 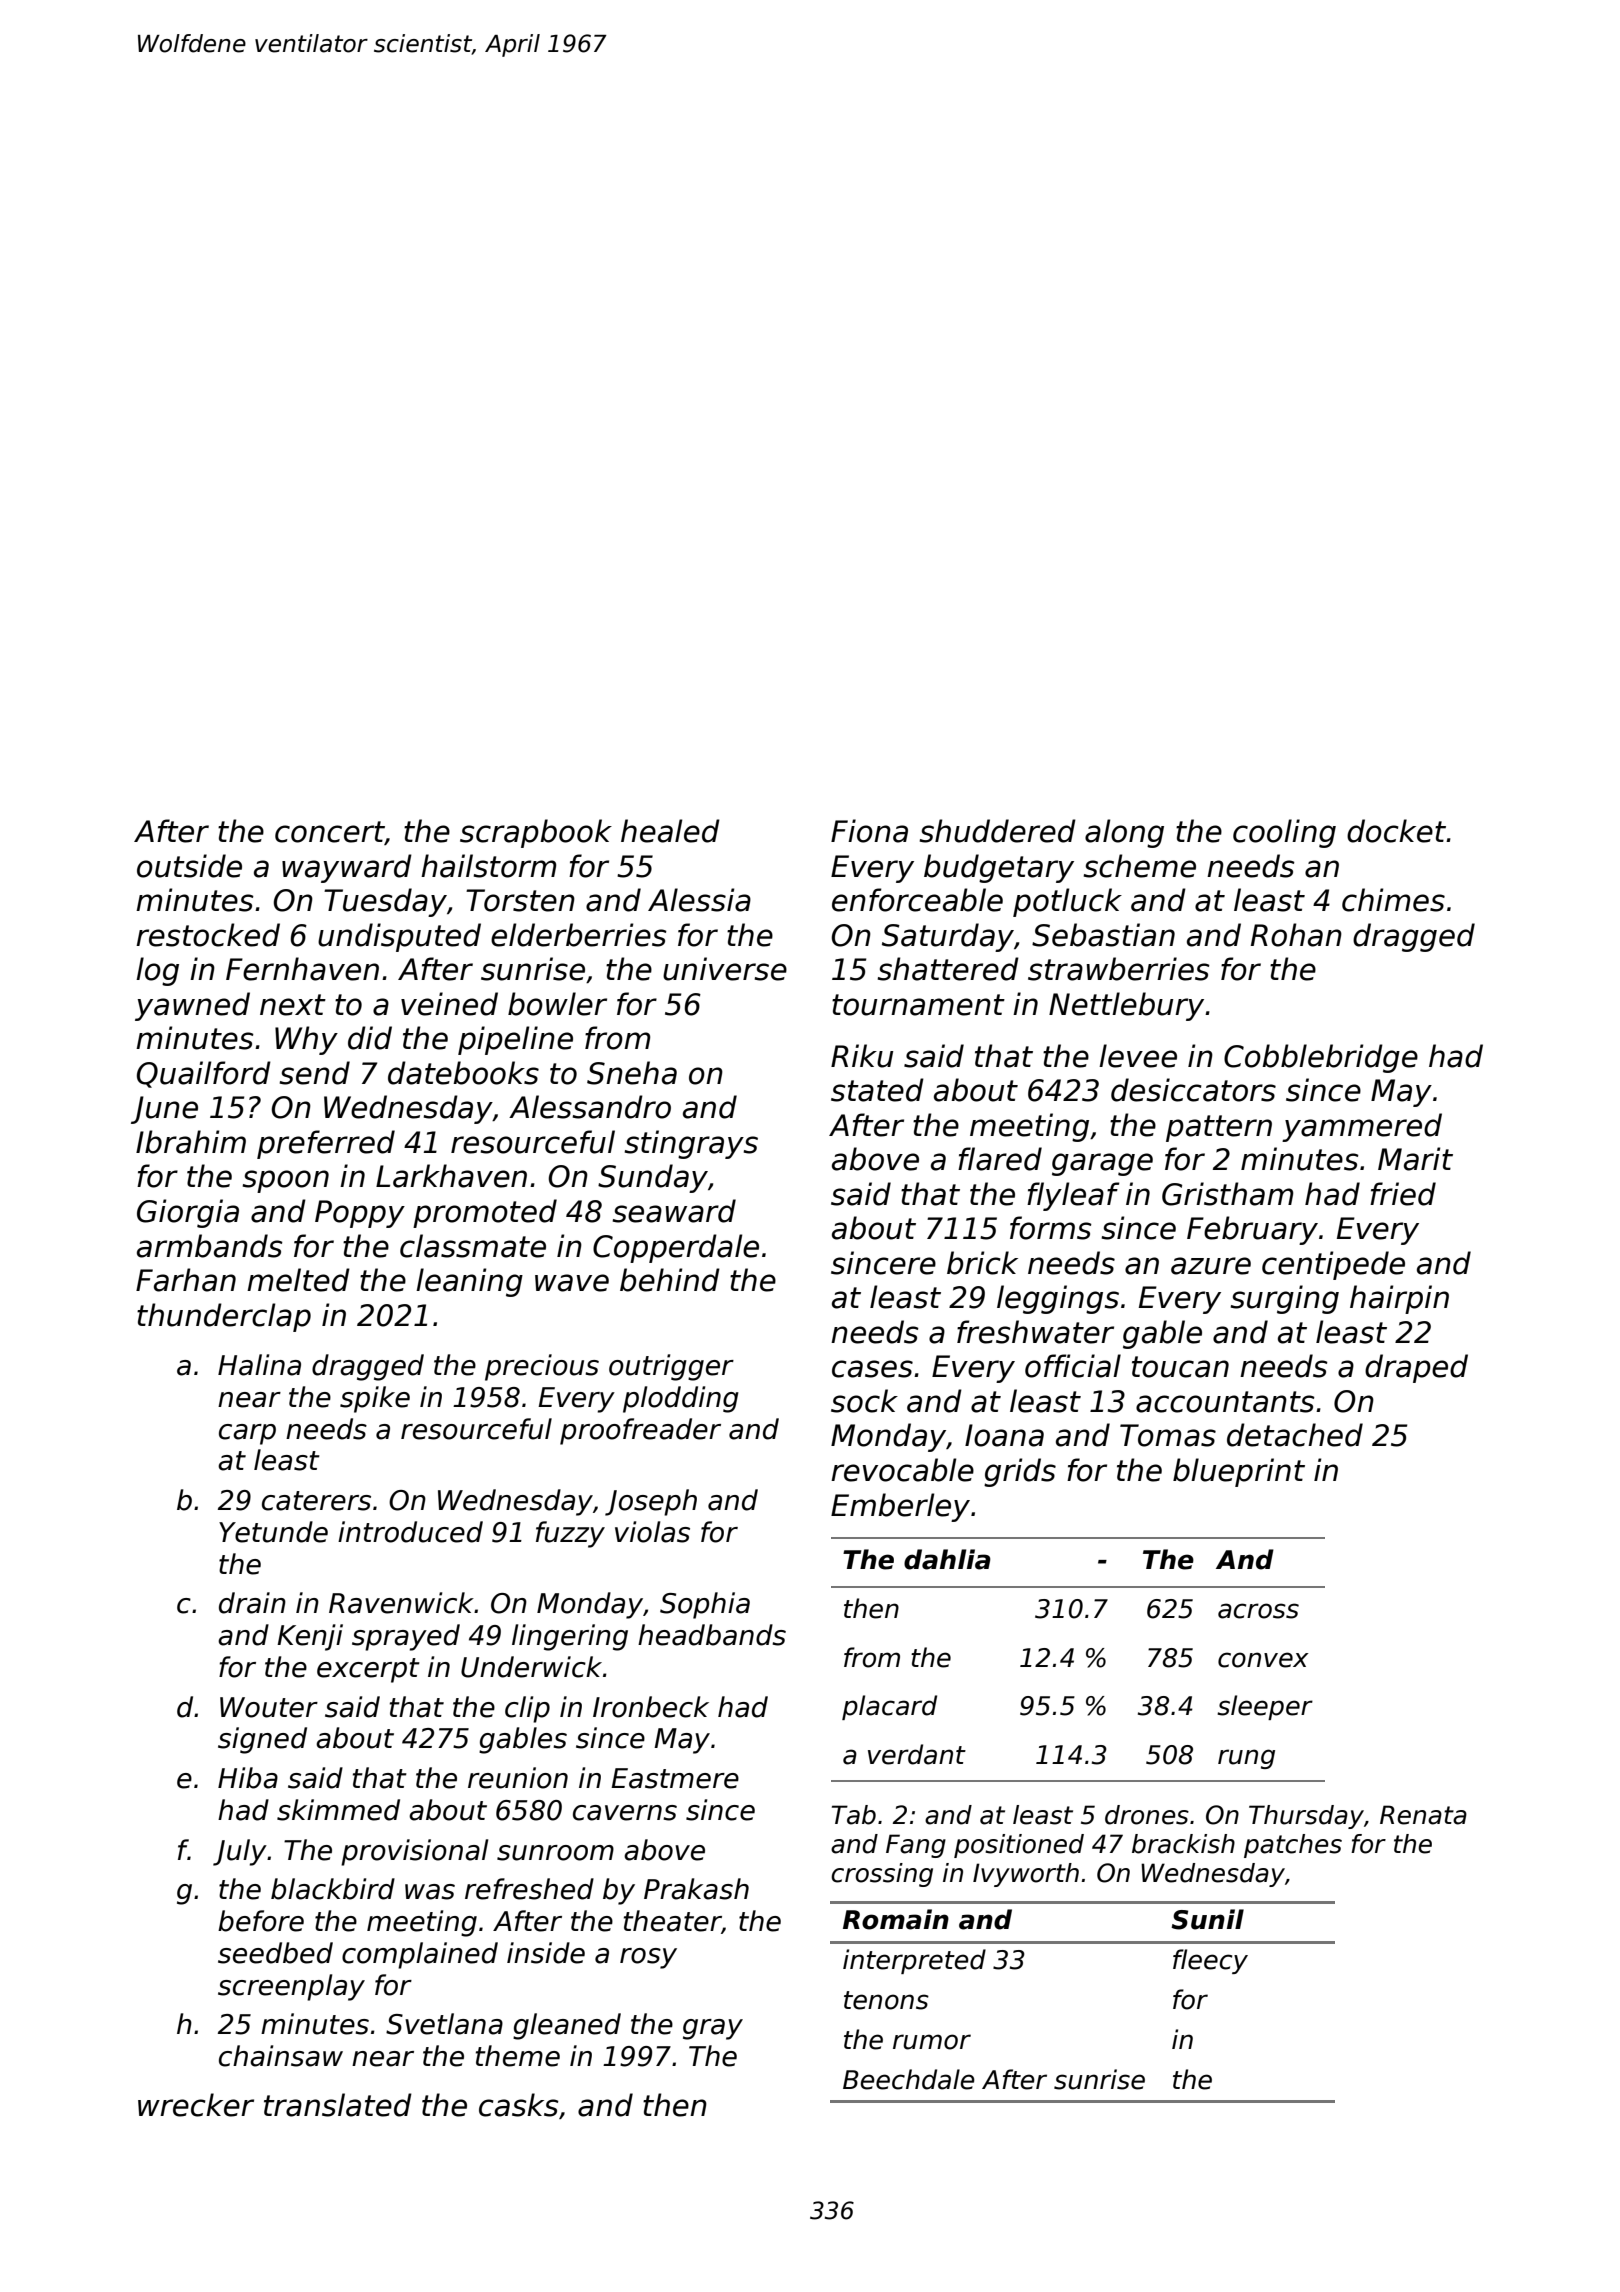 I want to click on Wouter, so click(x=269, y=1707).
